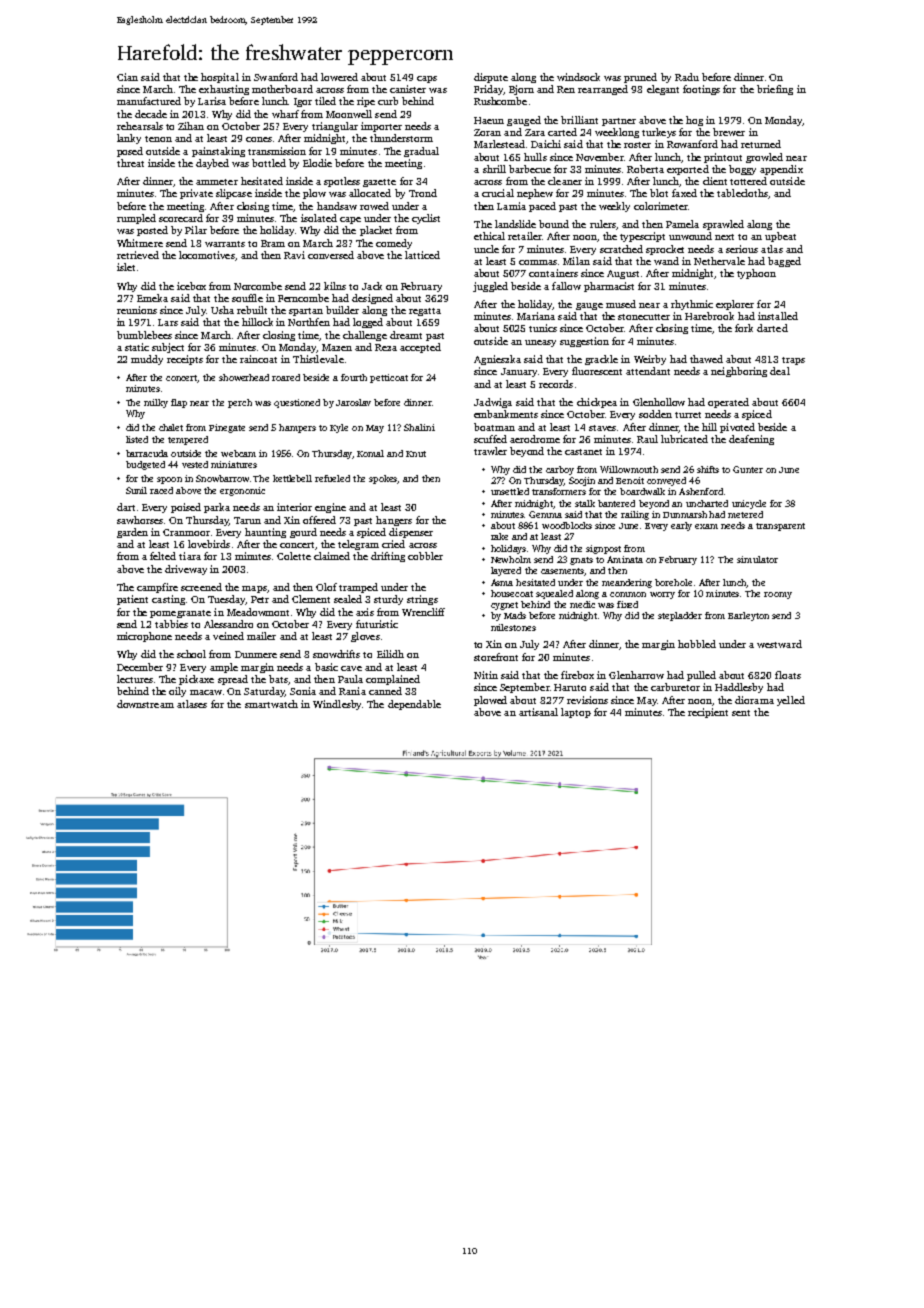 The height and width of the page is (1308, 924). Describe the element at coordinates (427, 79) in the page. I see `caps` at that location.
